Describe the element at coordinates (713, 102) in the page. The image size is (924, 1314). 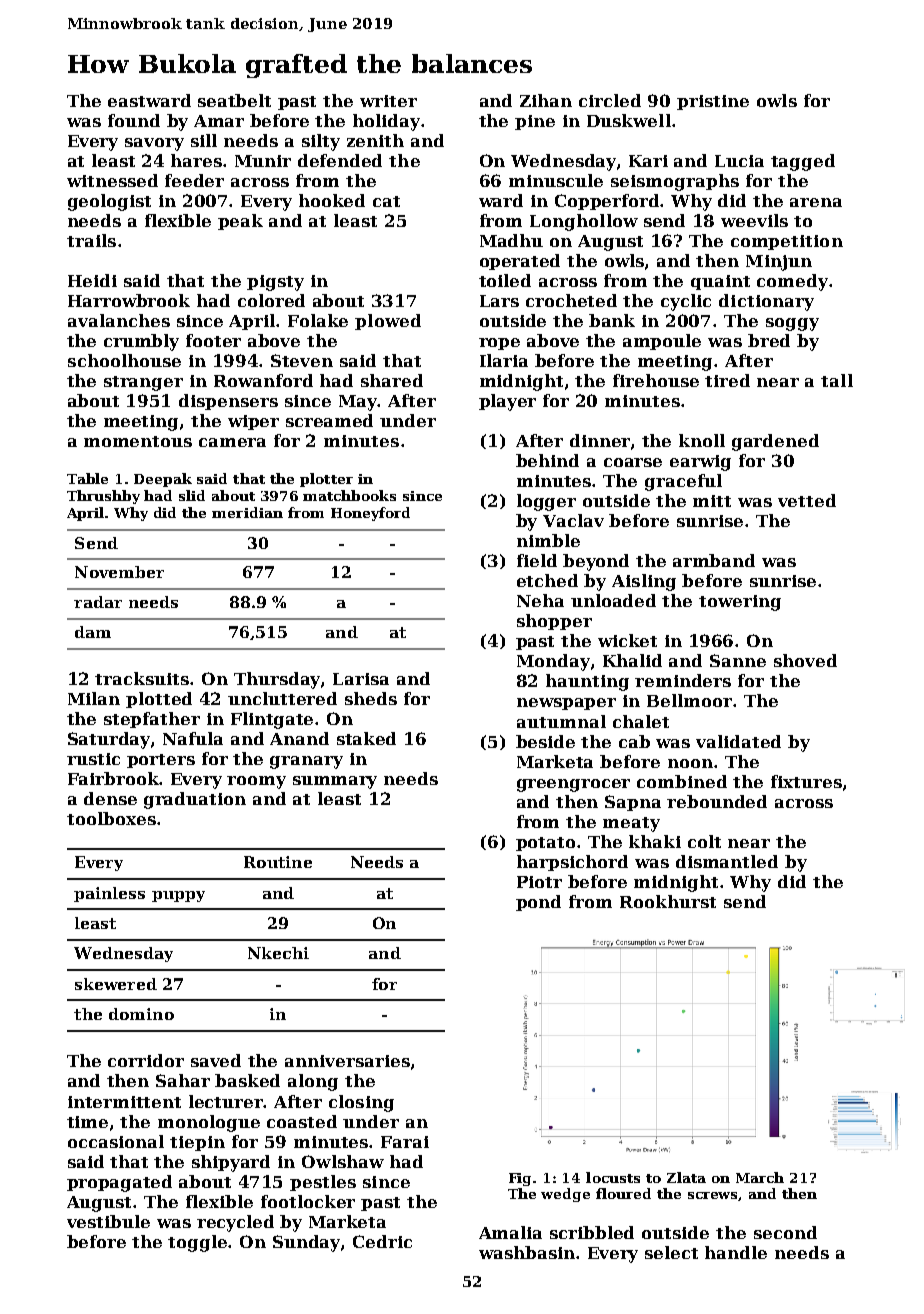
I see `pristine` at that location.
